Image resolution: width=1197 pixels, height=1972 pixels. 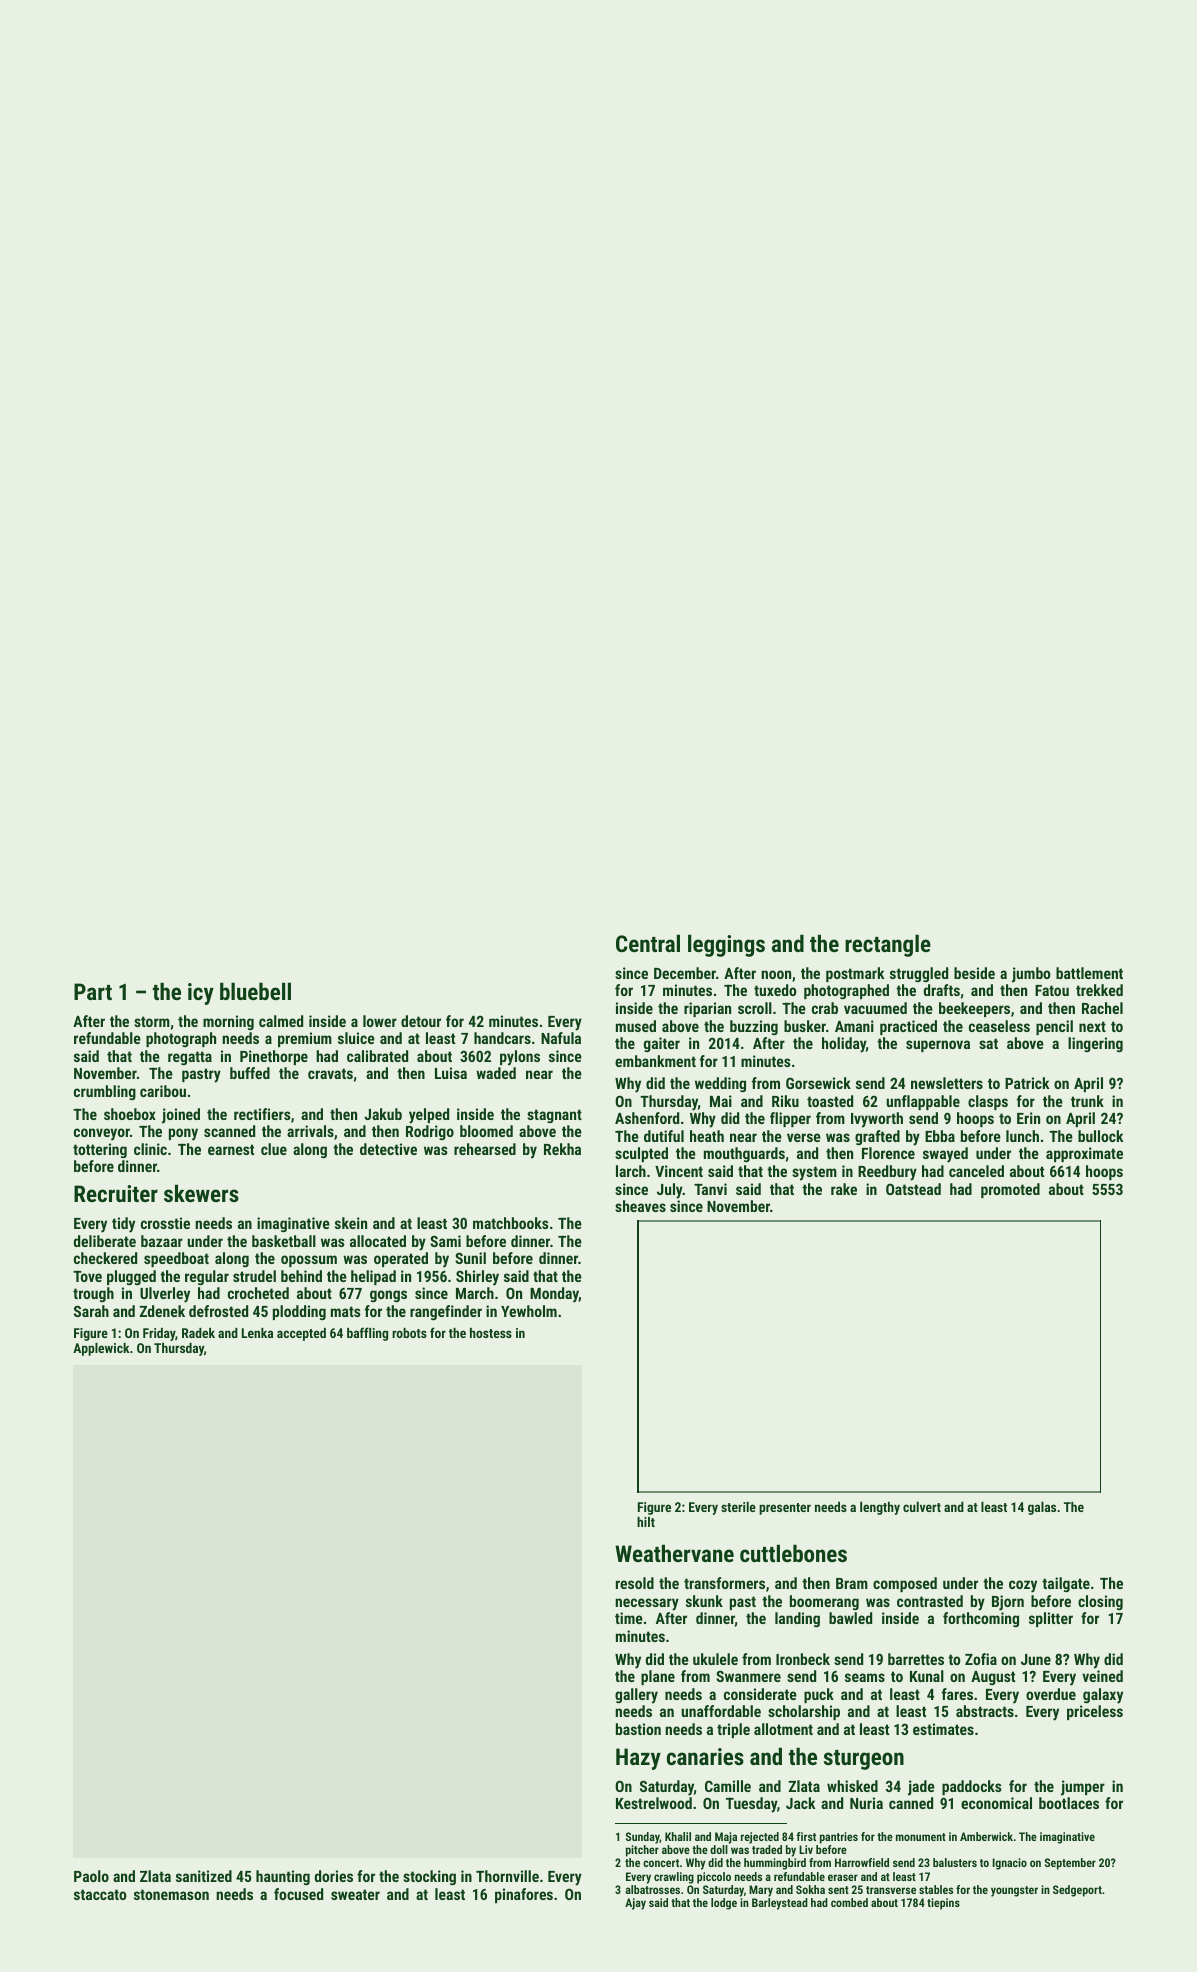 I want to click on dories, so click(x=334, y=1876).
